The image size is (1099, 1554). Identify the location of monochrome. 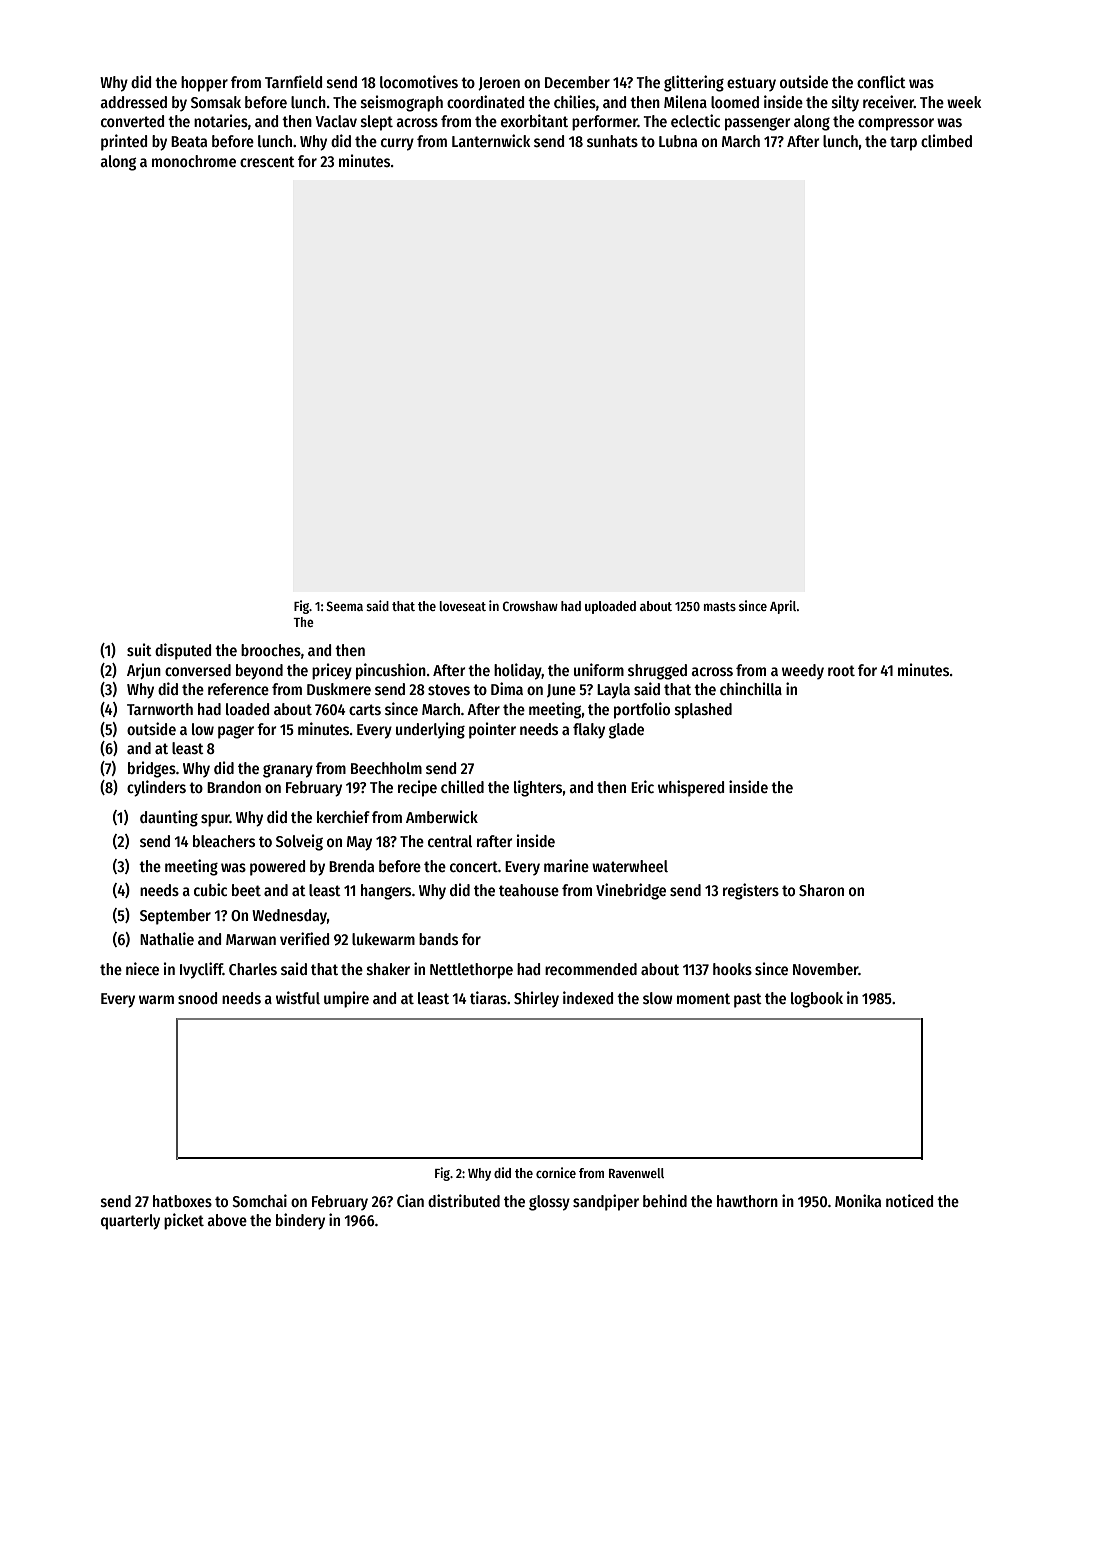
(194, 161).
